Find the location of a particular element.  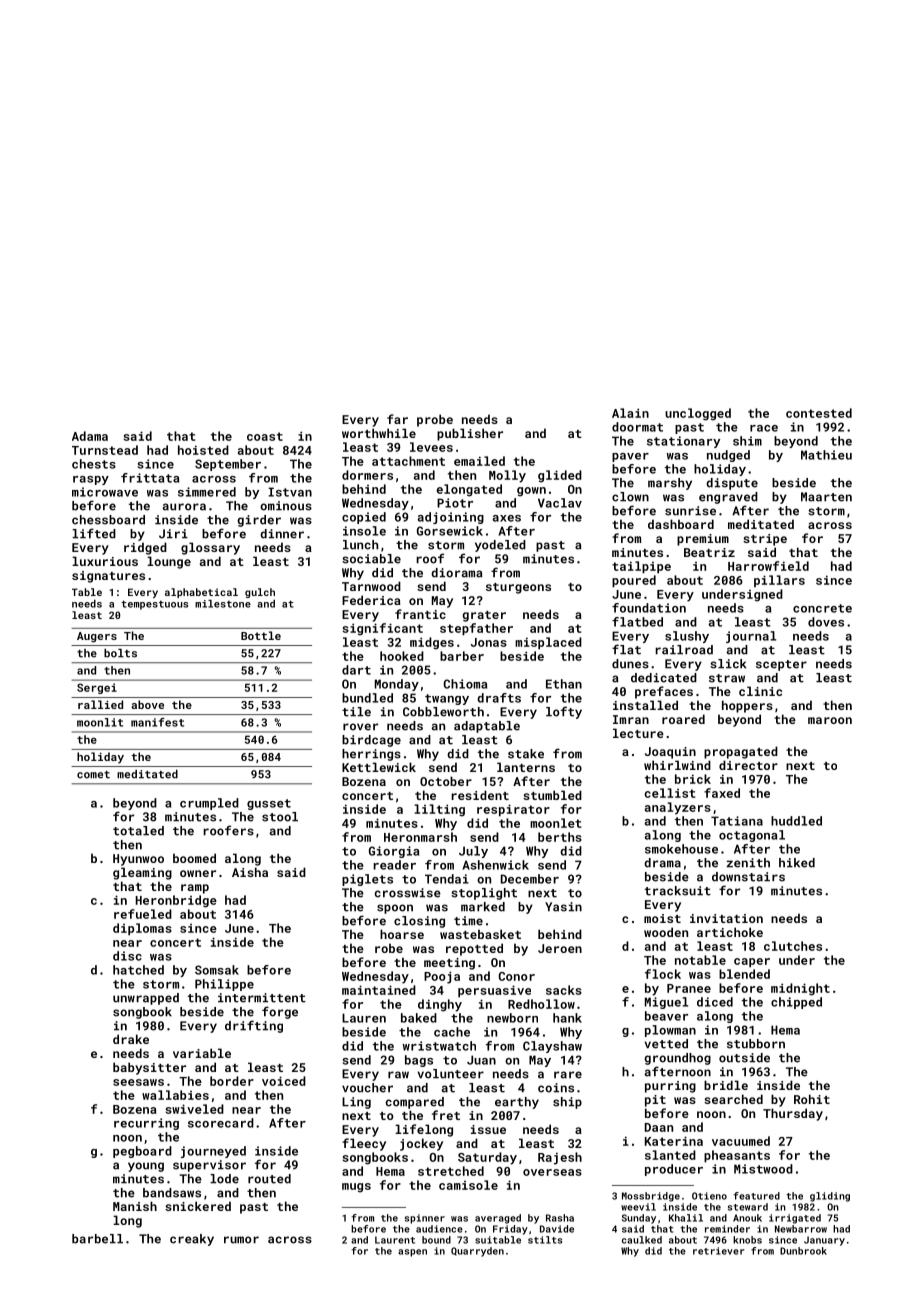

Conor is located at coordinates (516, 976).
